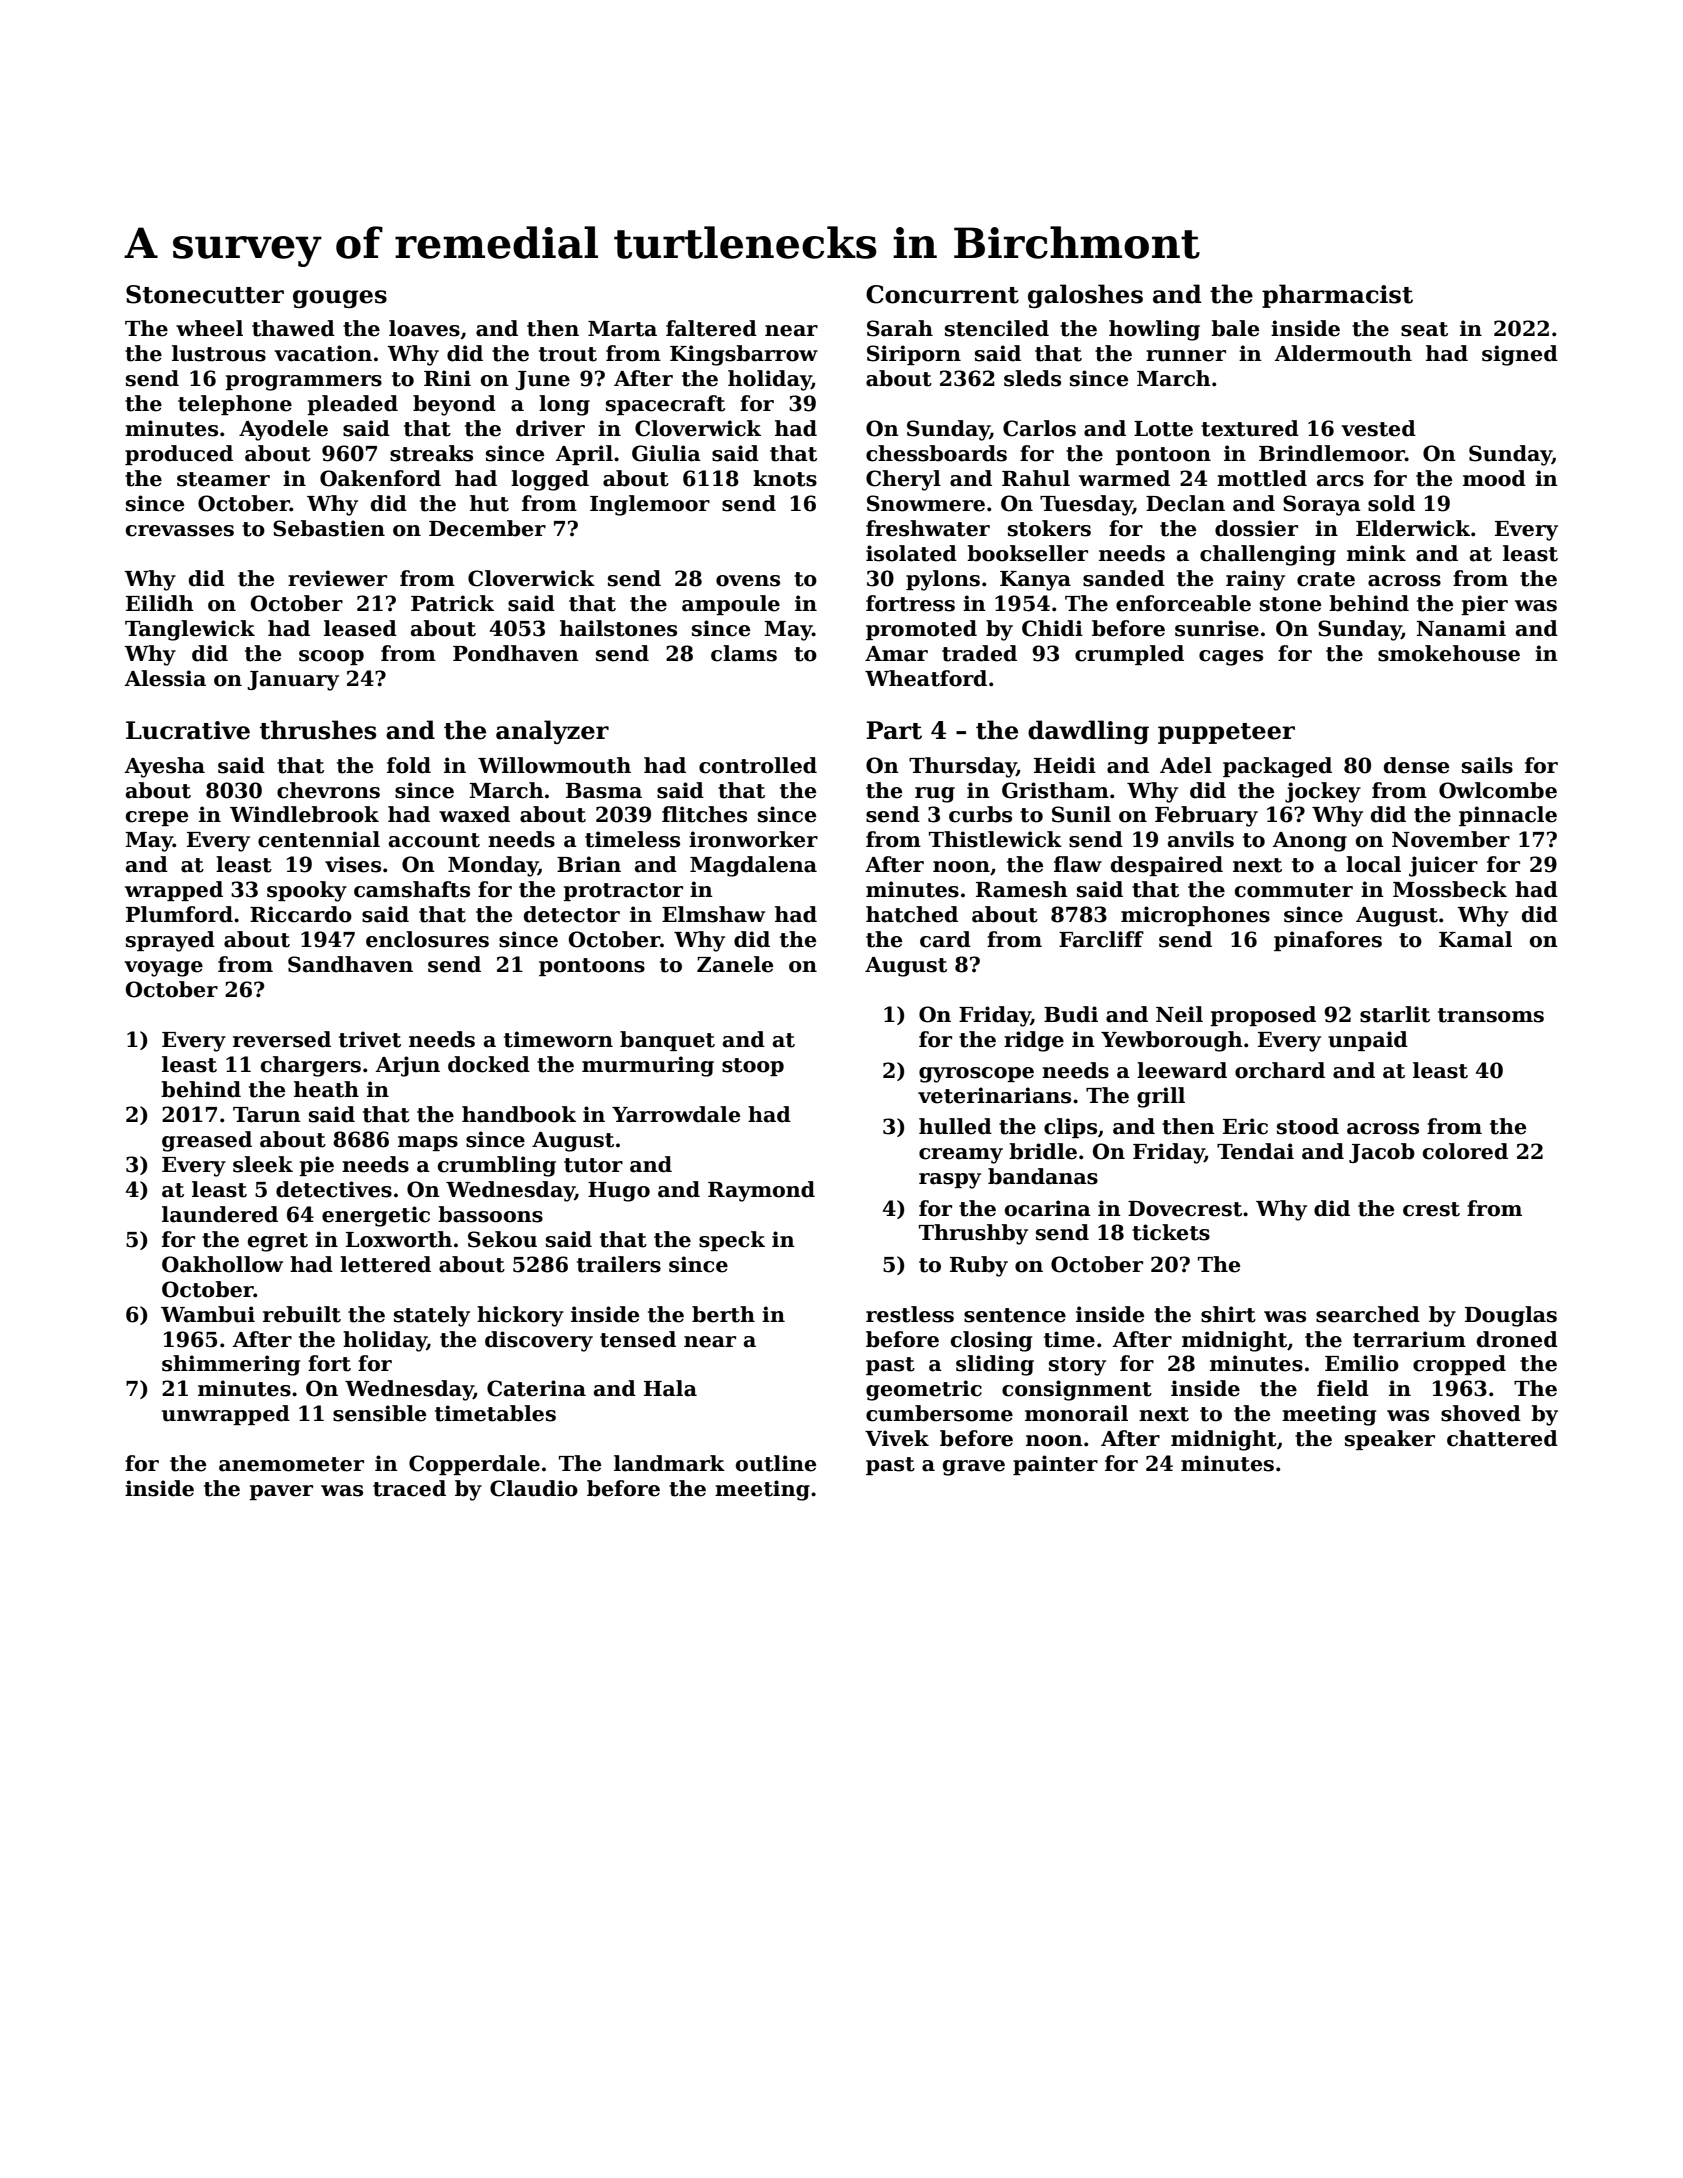 The image size is (1683, 2178). I want to click on Part, so click(894, 730).
